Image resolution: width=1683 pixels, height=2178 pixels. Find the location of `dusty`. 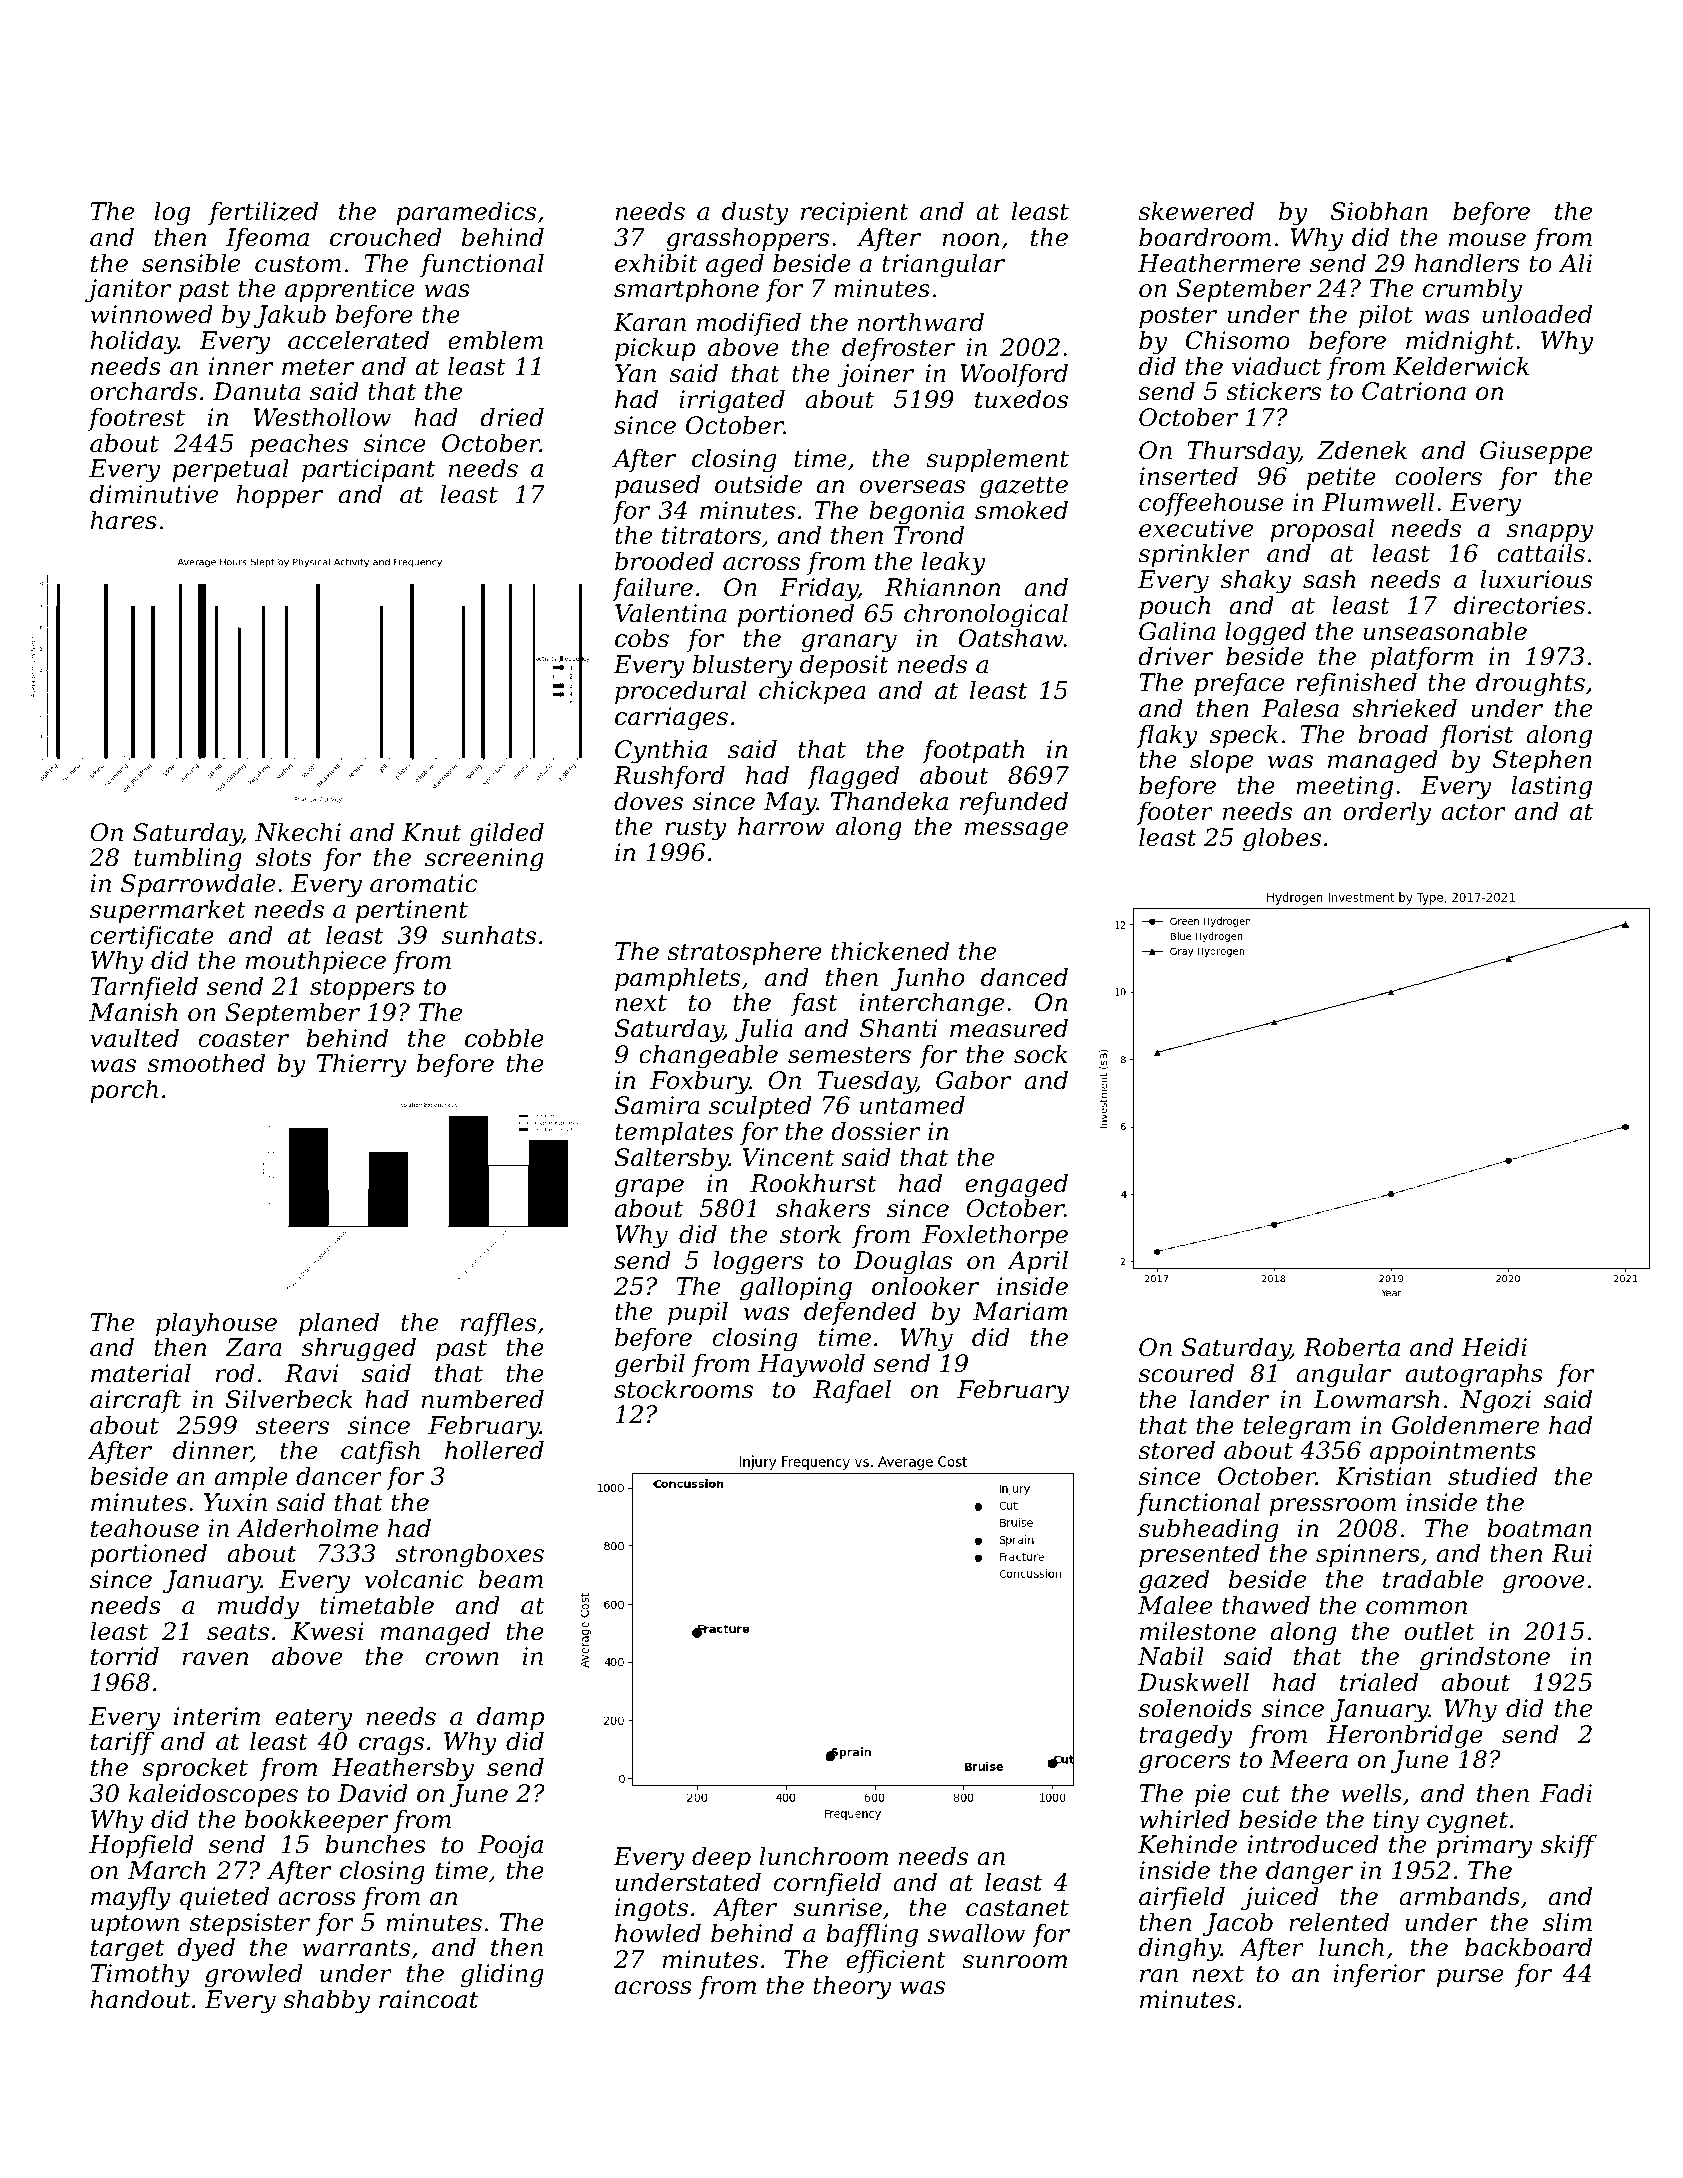

dusty is located at coordinates (755, 213).
